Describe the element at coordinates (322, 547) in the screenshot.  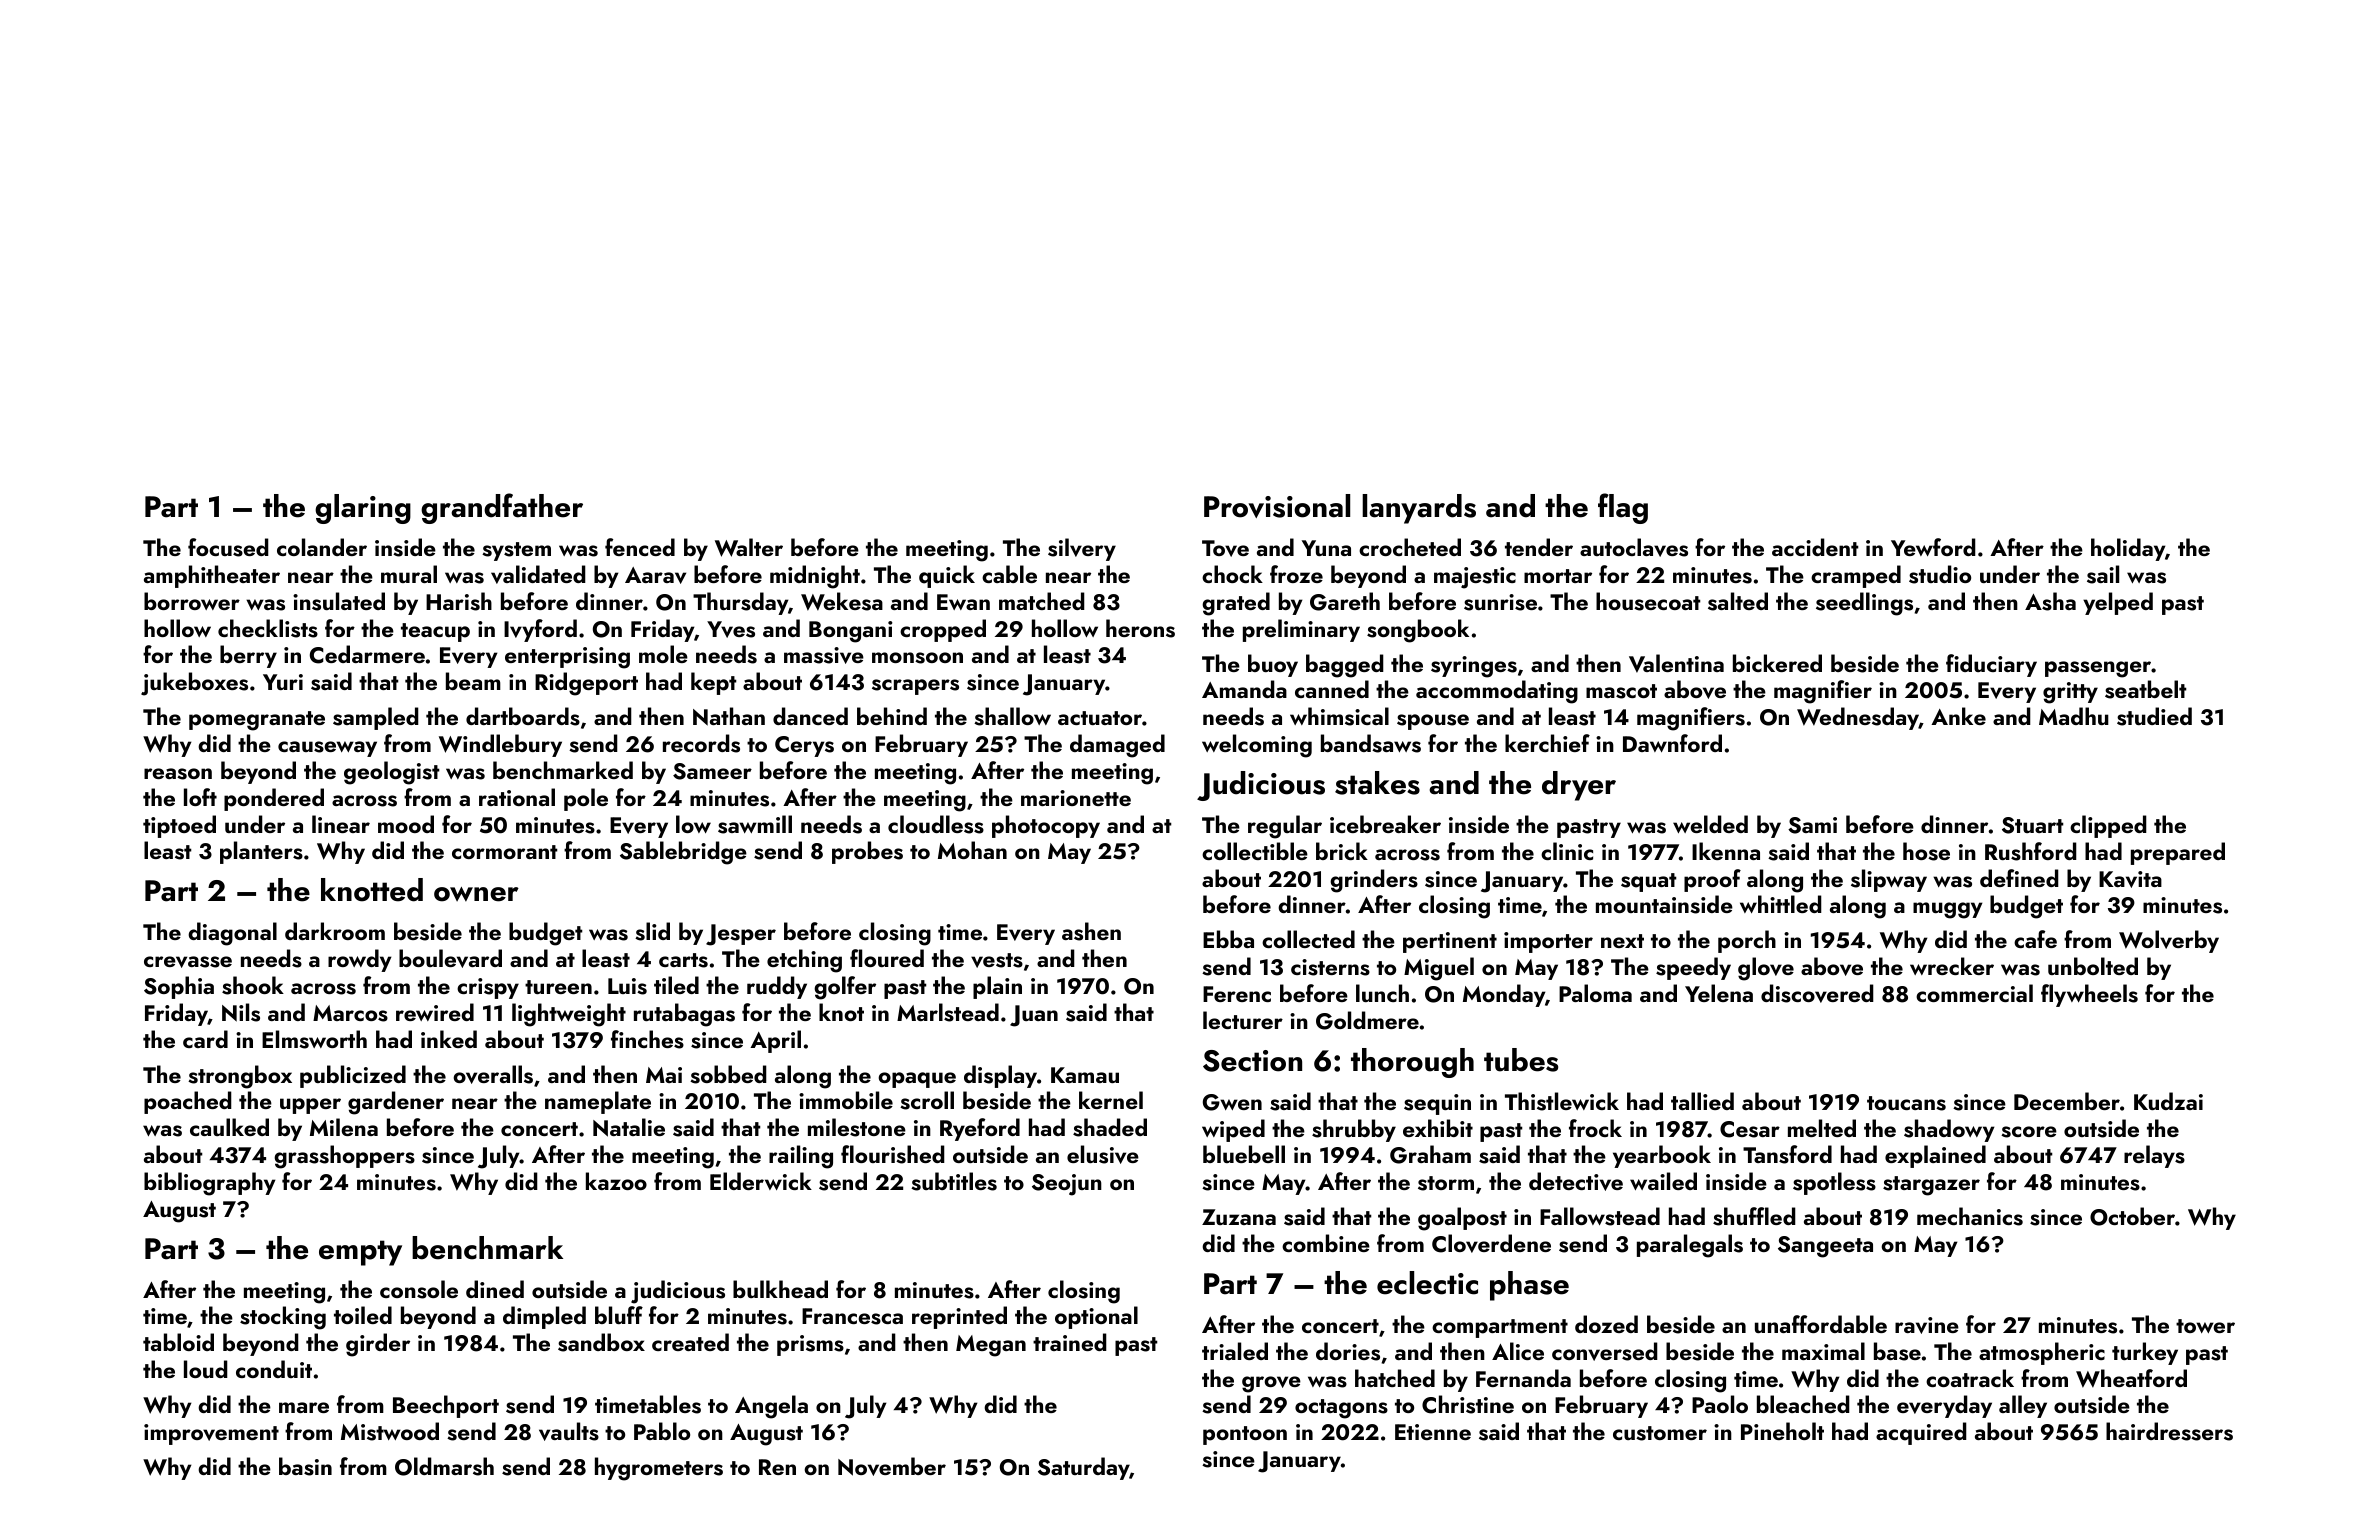
I see `colander` at that location.
